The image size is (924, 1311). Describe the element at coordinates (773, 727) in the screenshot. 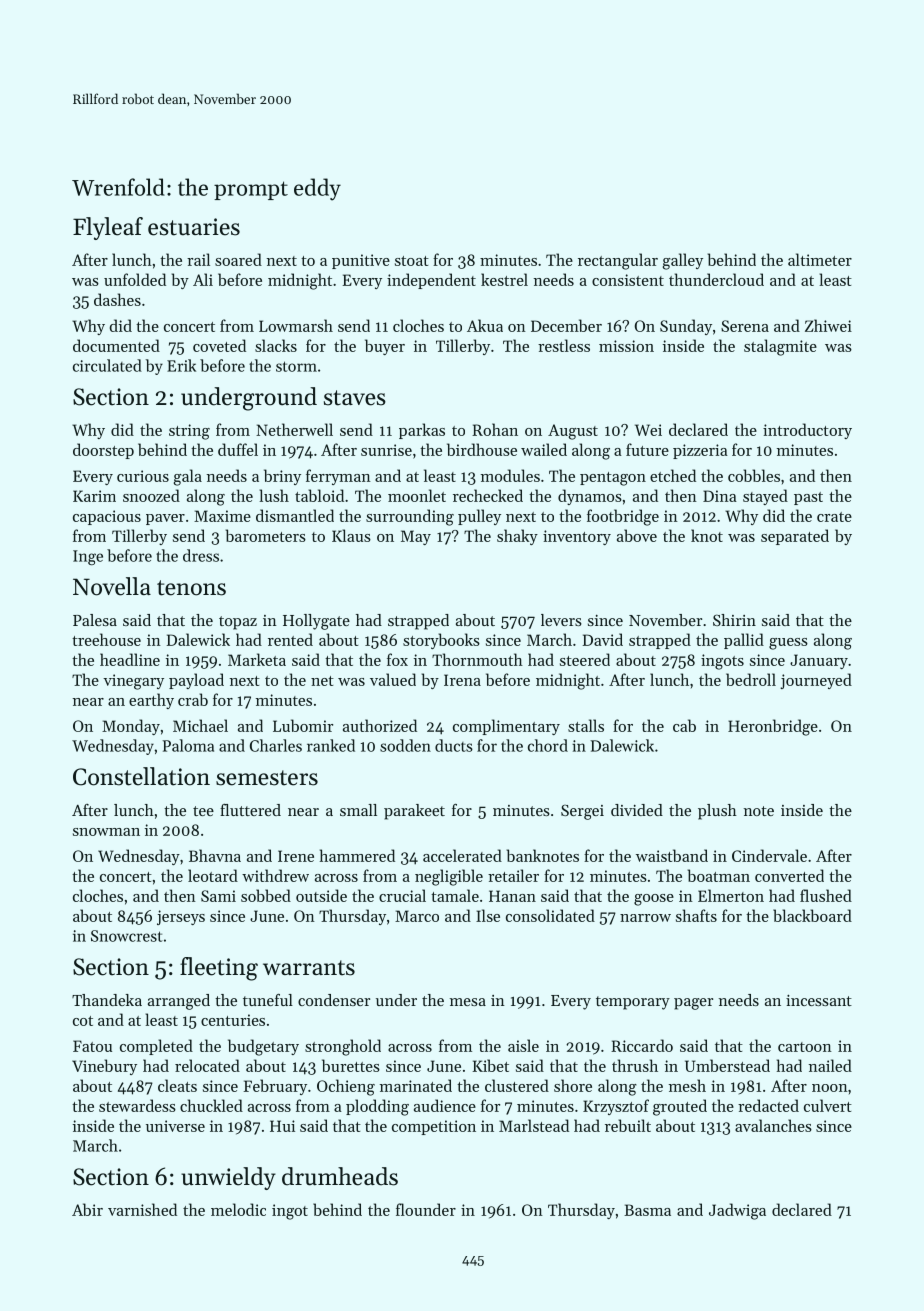

I see `Heronbridge` at that location.
